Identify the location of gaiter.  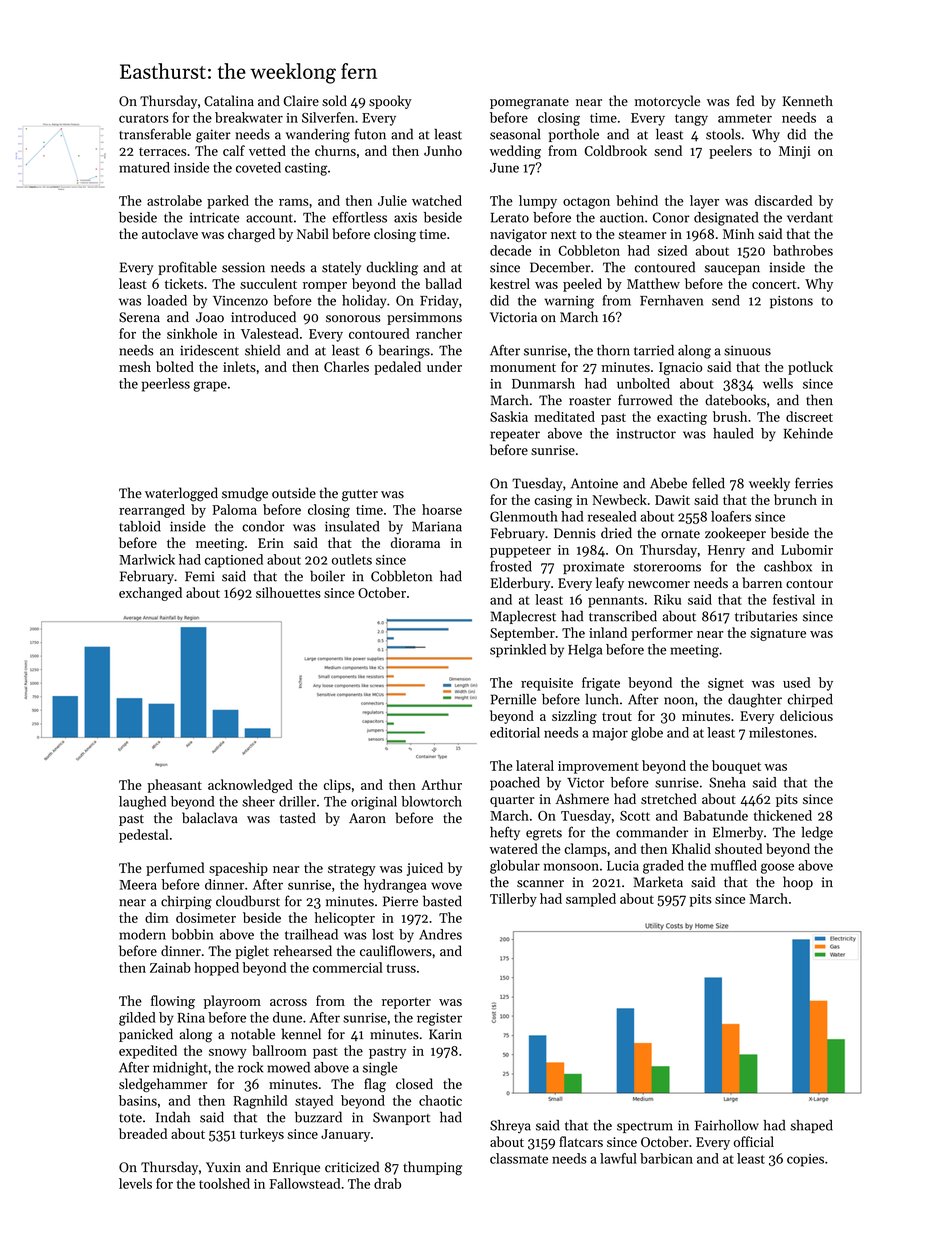
(213, 136).
